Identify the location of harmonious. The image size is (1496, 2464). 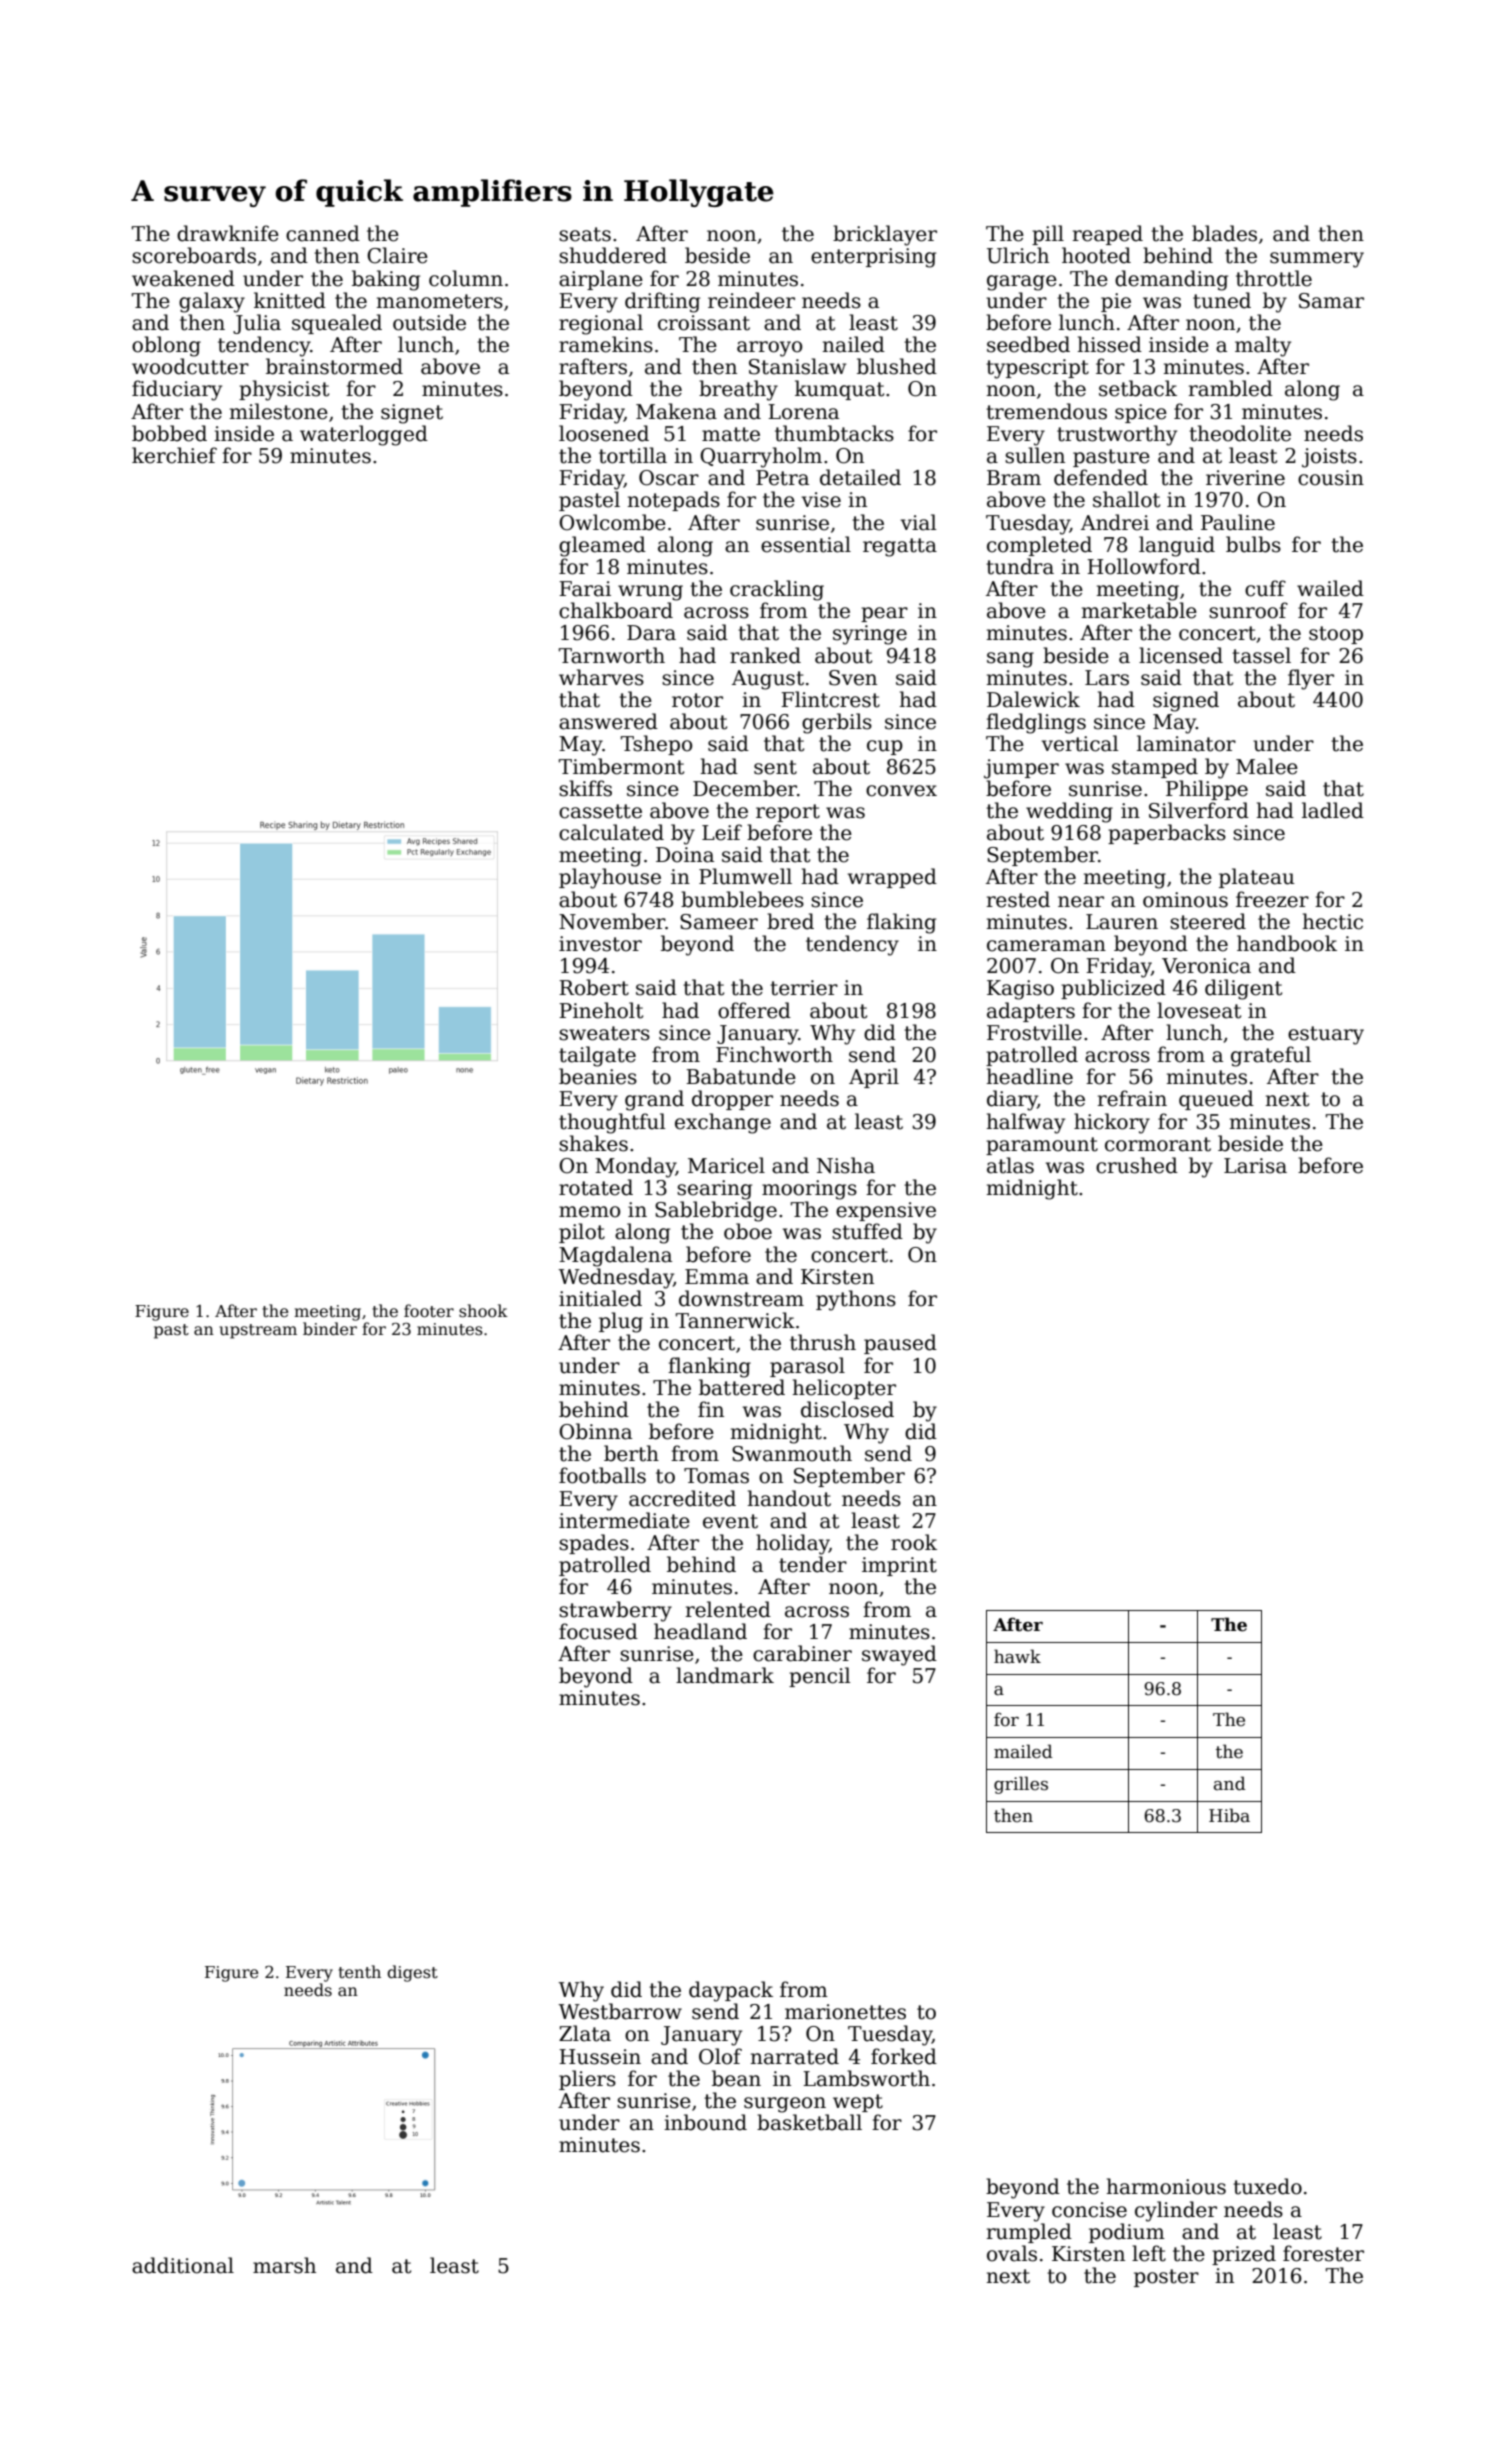
(1166, 2186).
